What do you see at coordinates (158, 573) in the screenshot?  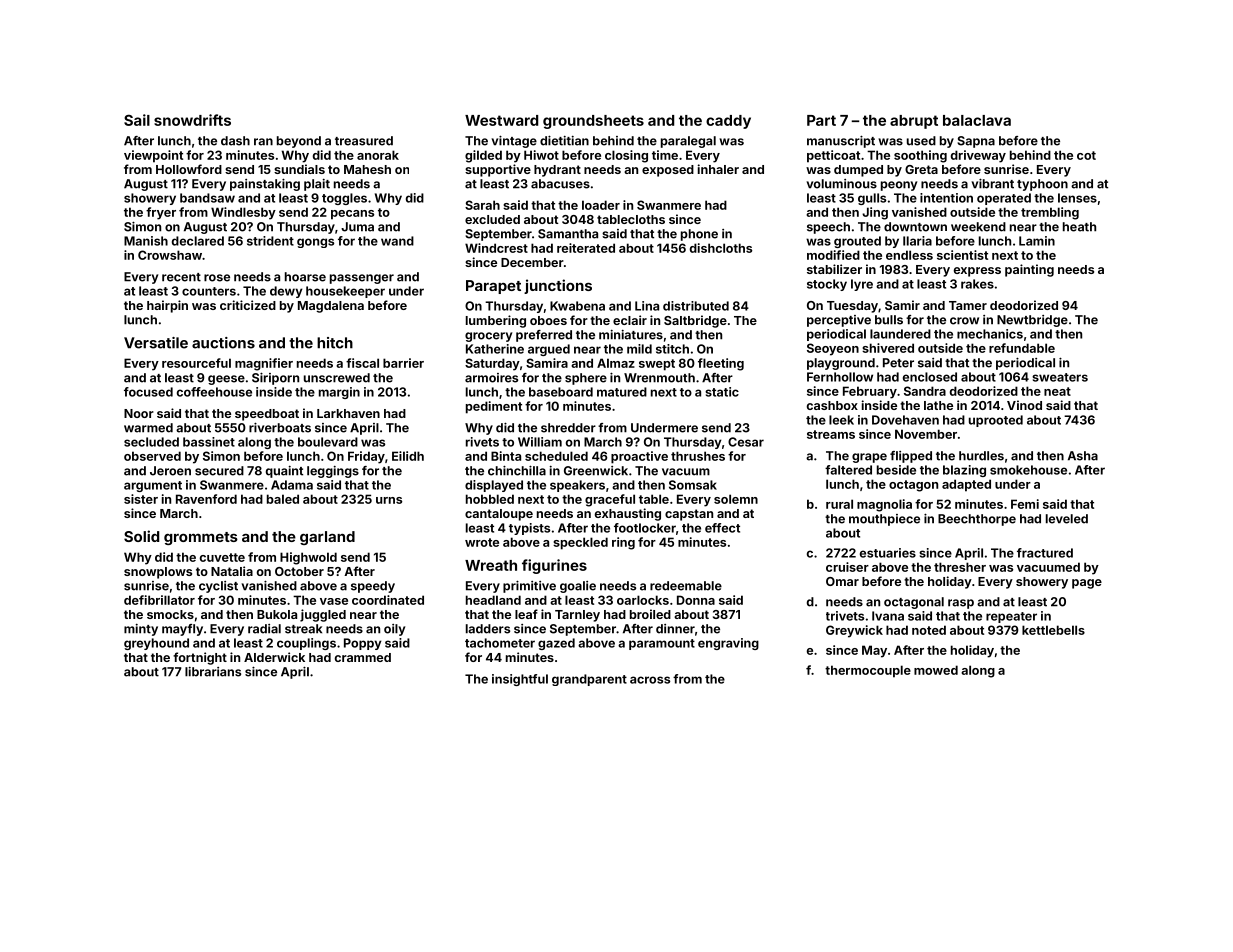 I see `snowplows` at bounding box center [158, 573].
